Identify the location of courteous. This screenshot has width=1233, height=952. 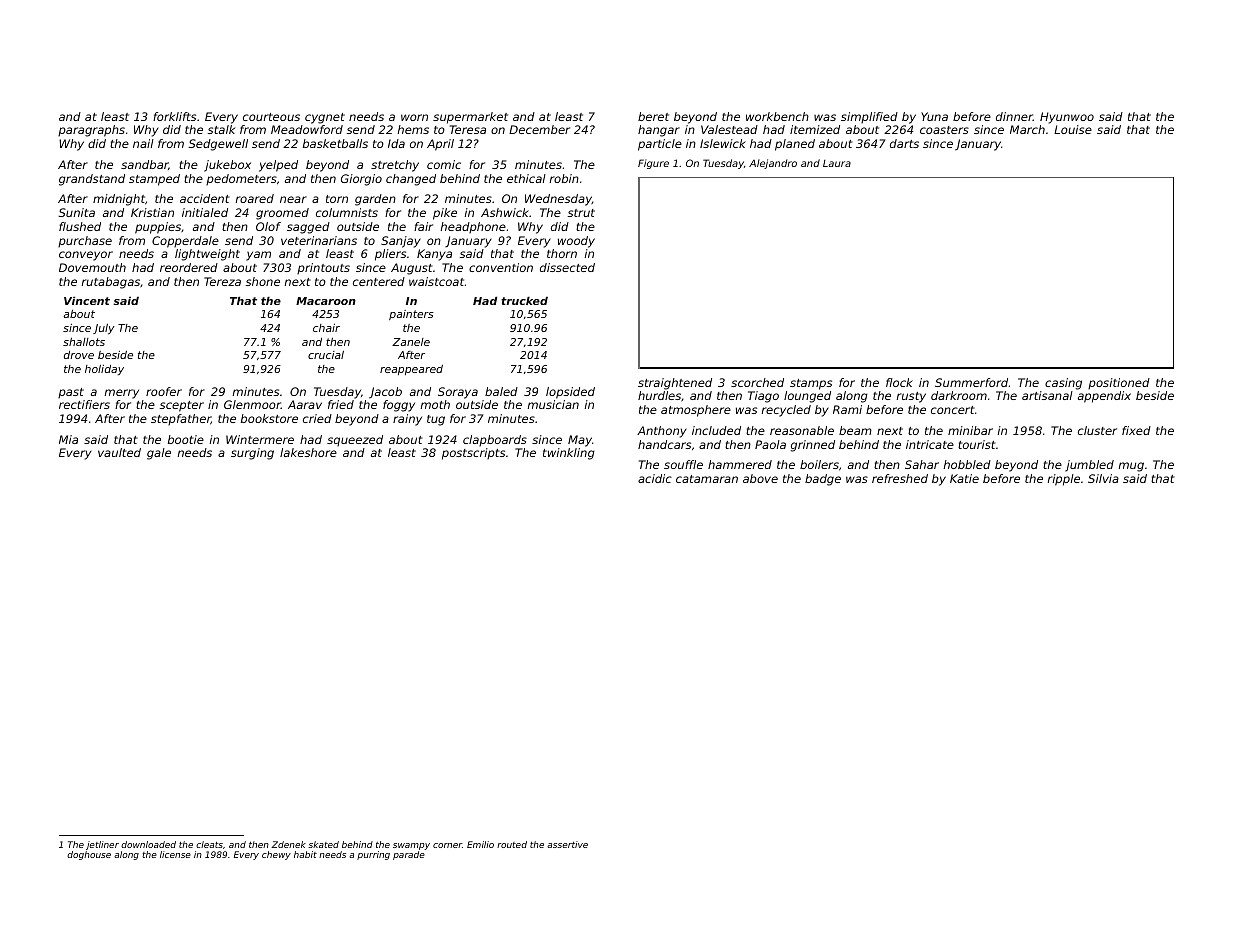
(271, 117).
